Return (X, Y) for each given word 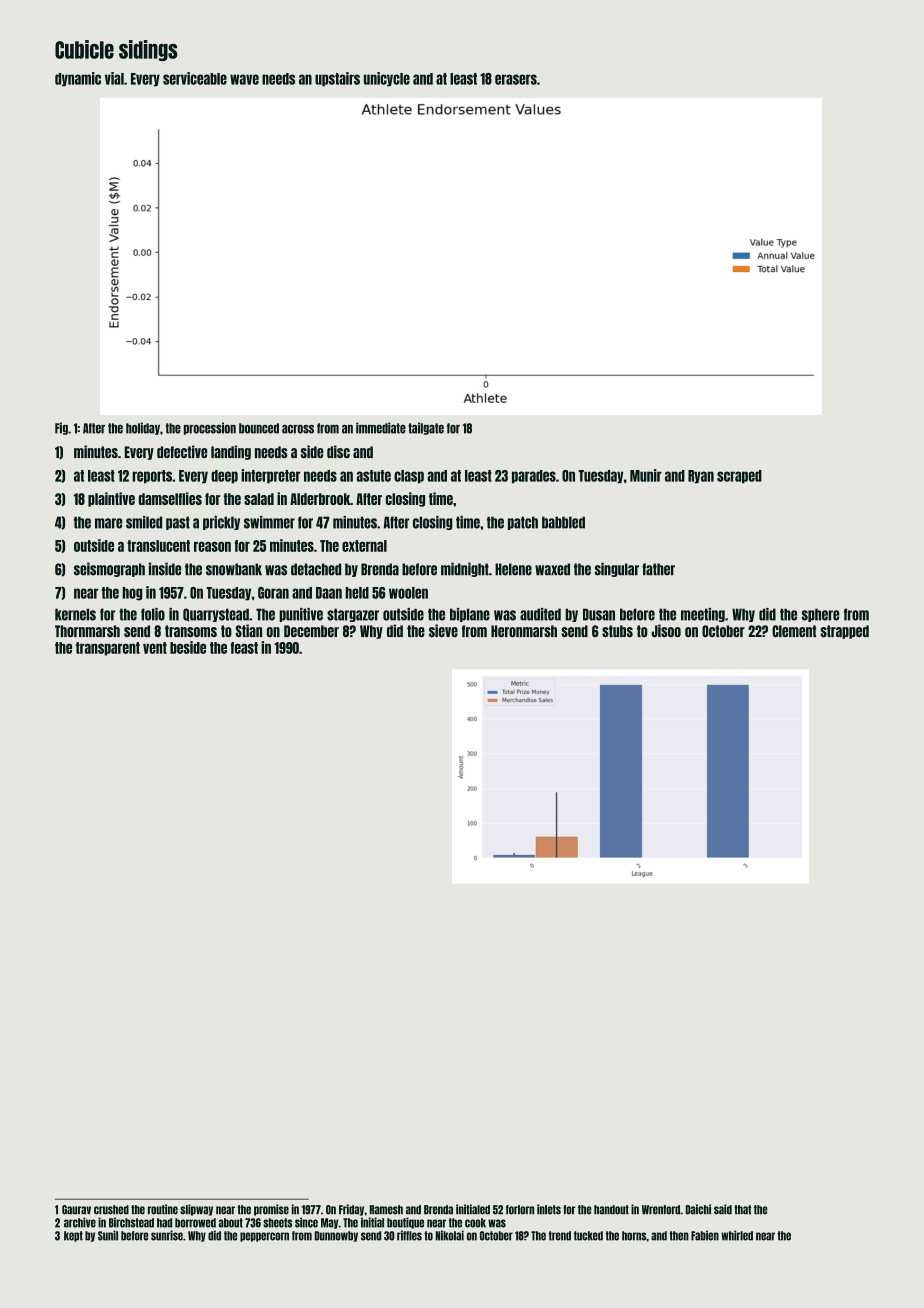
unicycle (387, 79)
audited (540, 614)
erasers (516, 79)
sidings (148, 50)
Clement (794, 631)
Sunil (108, 1235)
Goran (273, 593)
